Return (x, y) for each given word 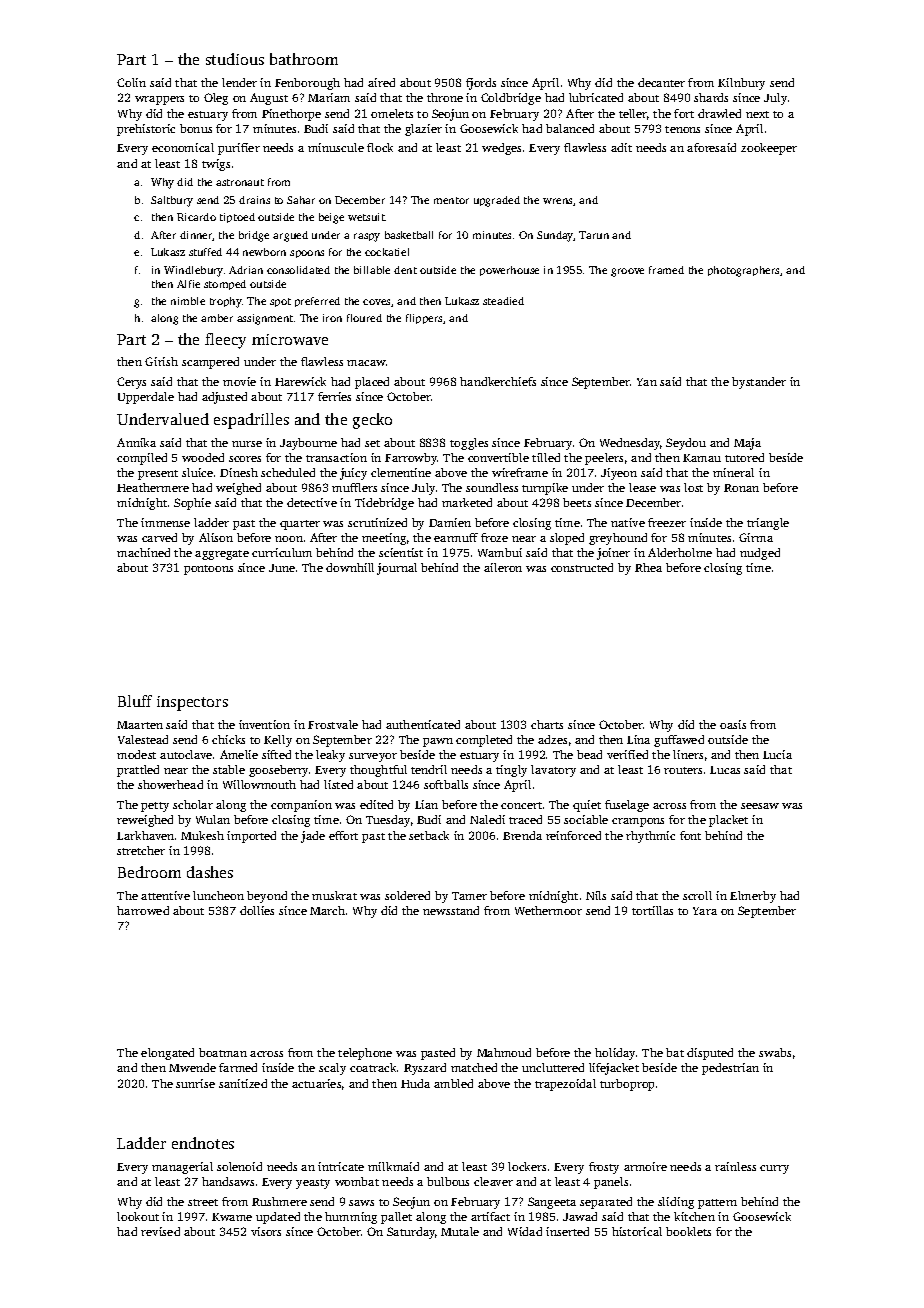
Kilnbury (741, 84)
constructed (582, 567)
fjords (481, 84)
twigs (216, 165)
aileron (503, 567)
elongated (167, 1054)
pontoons (208, 570)
